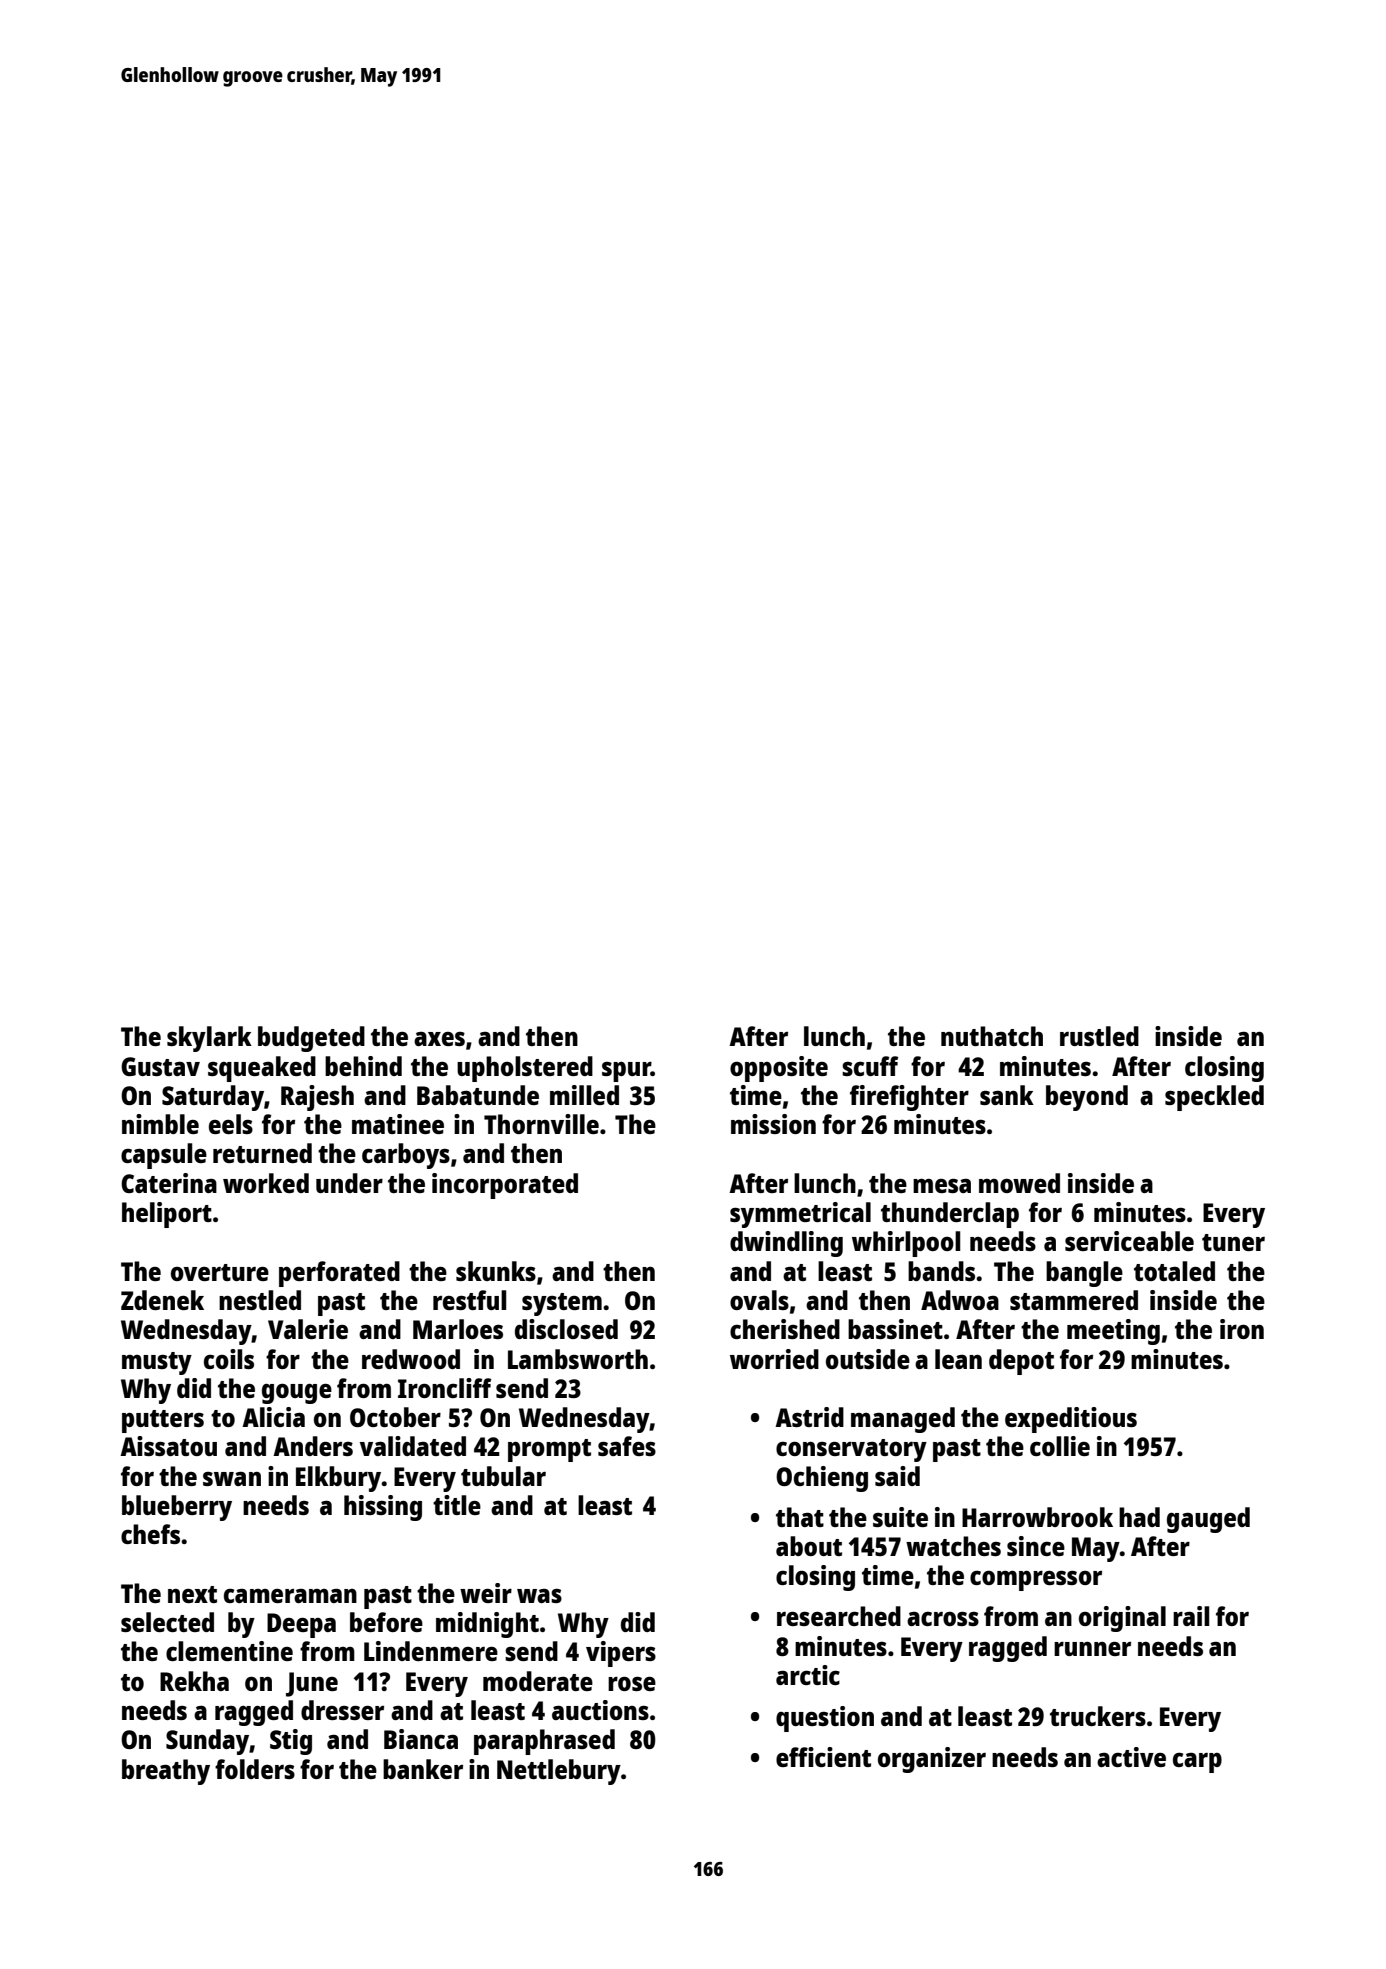 This document has height=1969, width=1386. What do you see at coordinates (439, 1038) in the document?
I see `axes` at bounding box center [439, 1038].
